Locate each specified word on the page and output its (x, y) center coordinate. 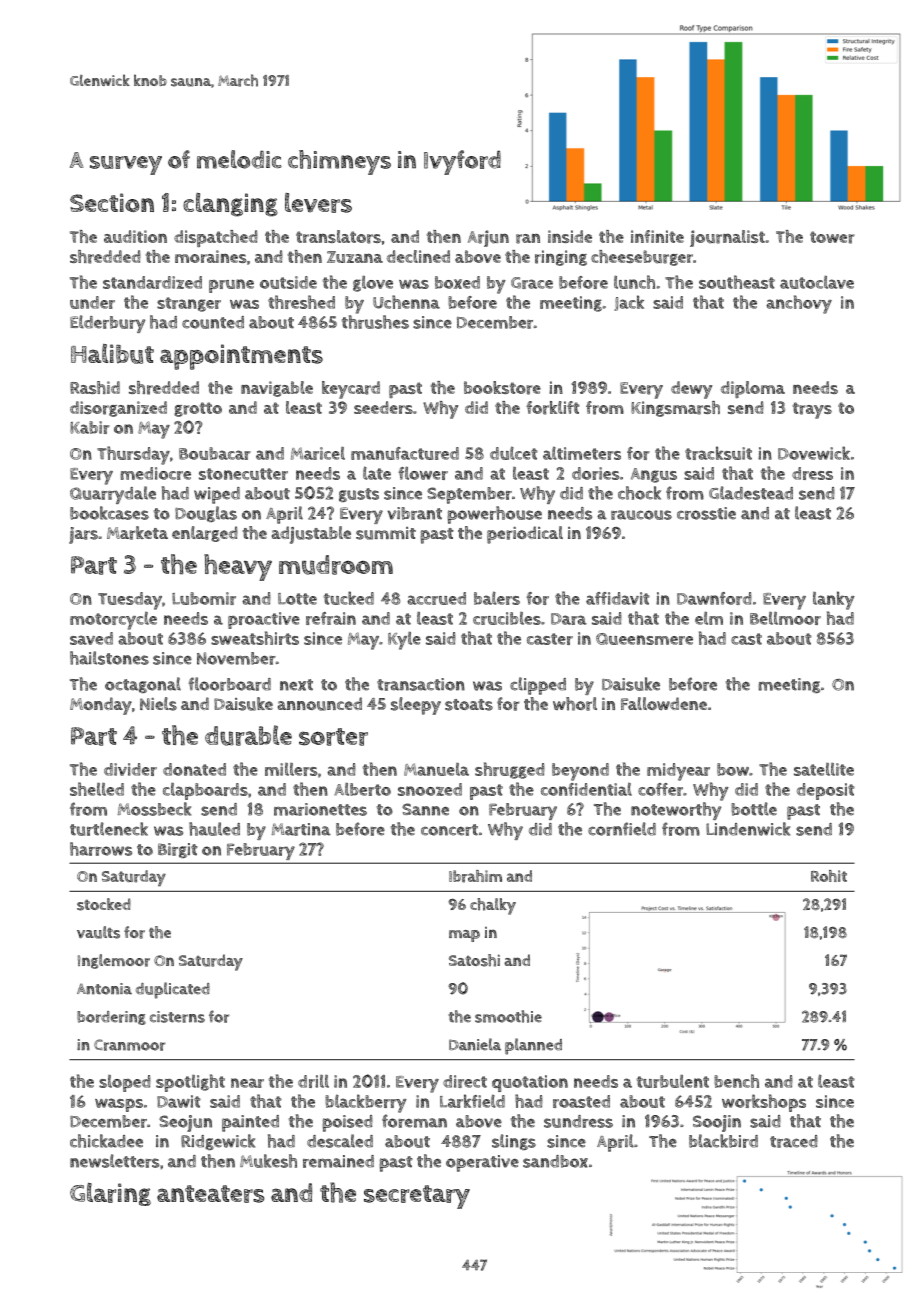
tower (832, 237)
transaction (421, 684)
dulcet (514, 453)
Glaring (110, 1194)
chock (639, 493)
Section (112, 202)
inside (570, 236)
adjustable (311, 535)
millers (291, 769)
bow (733, 769)
